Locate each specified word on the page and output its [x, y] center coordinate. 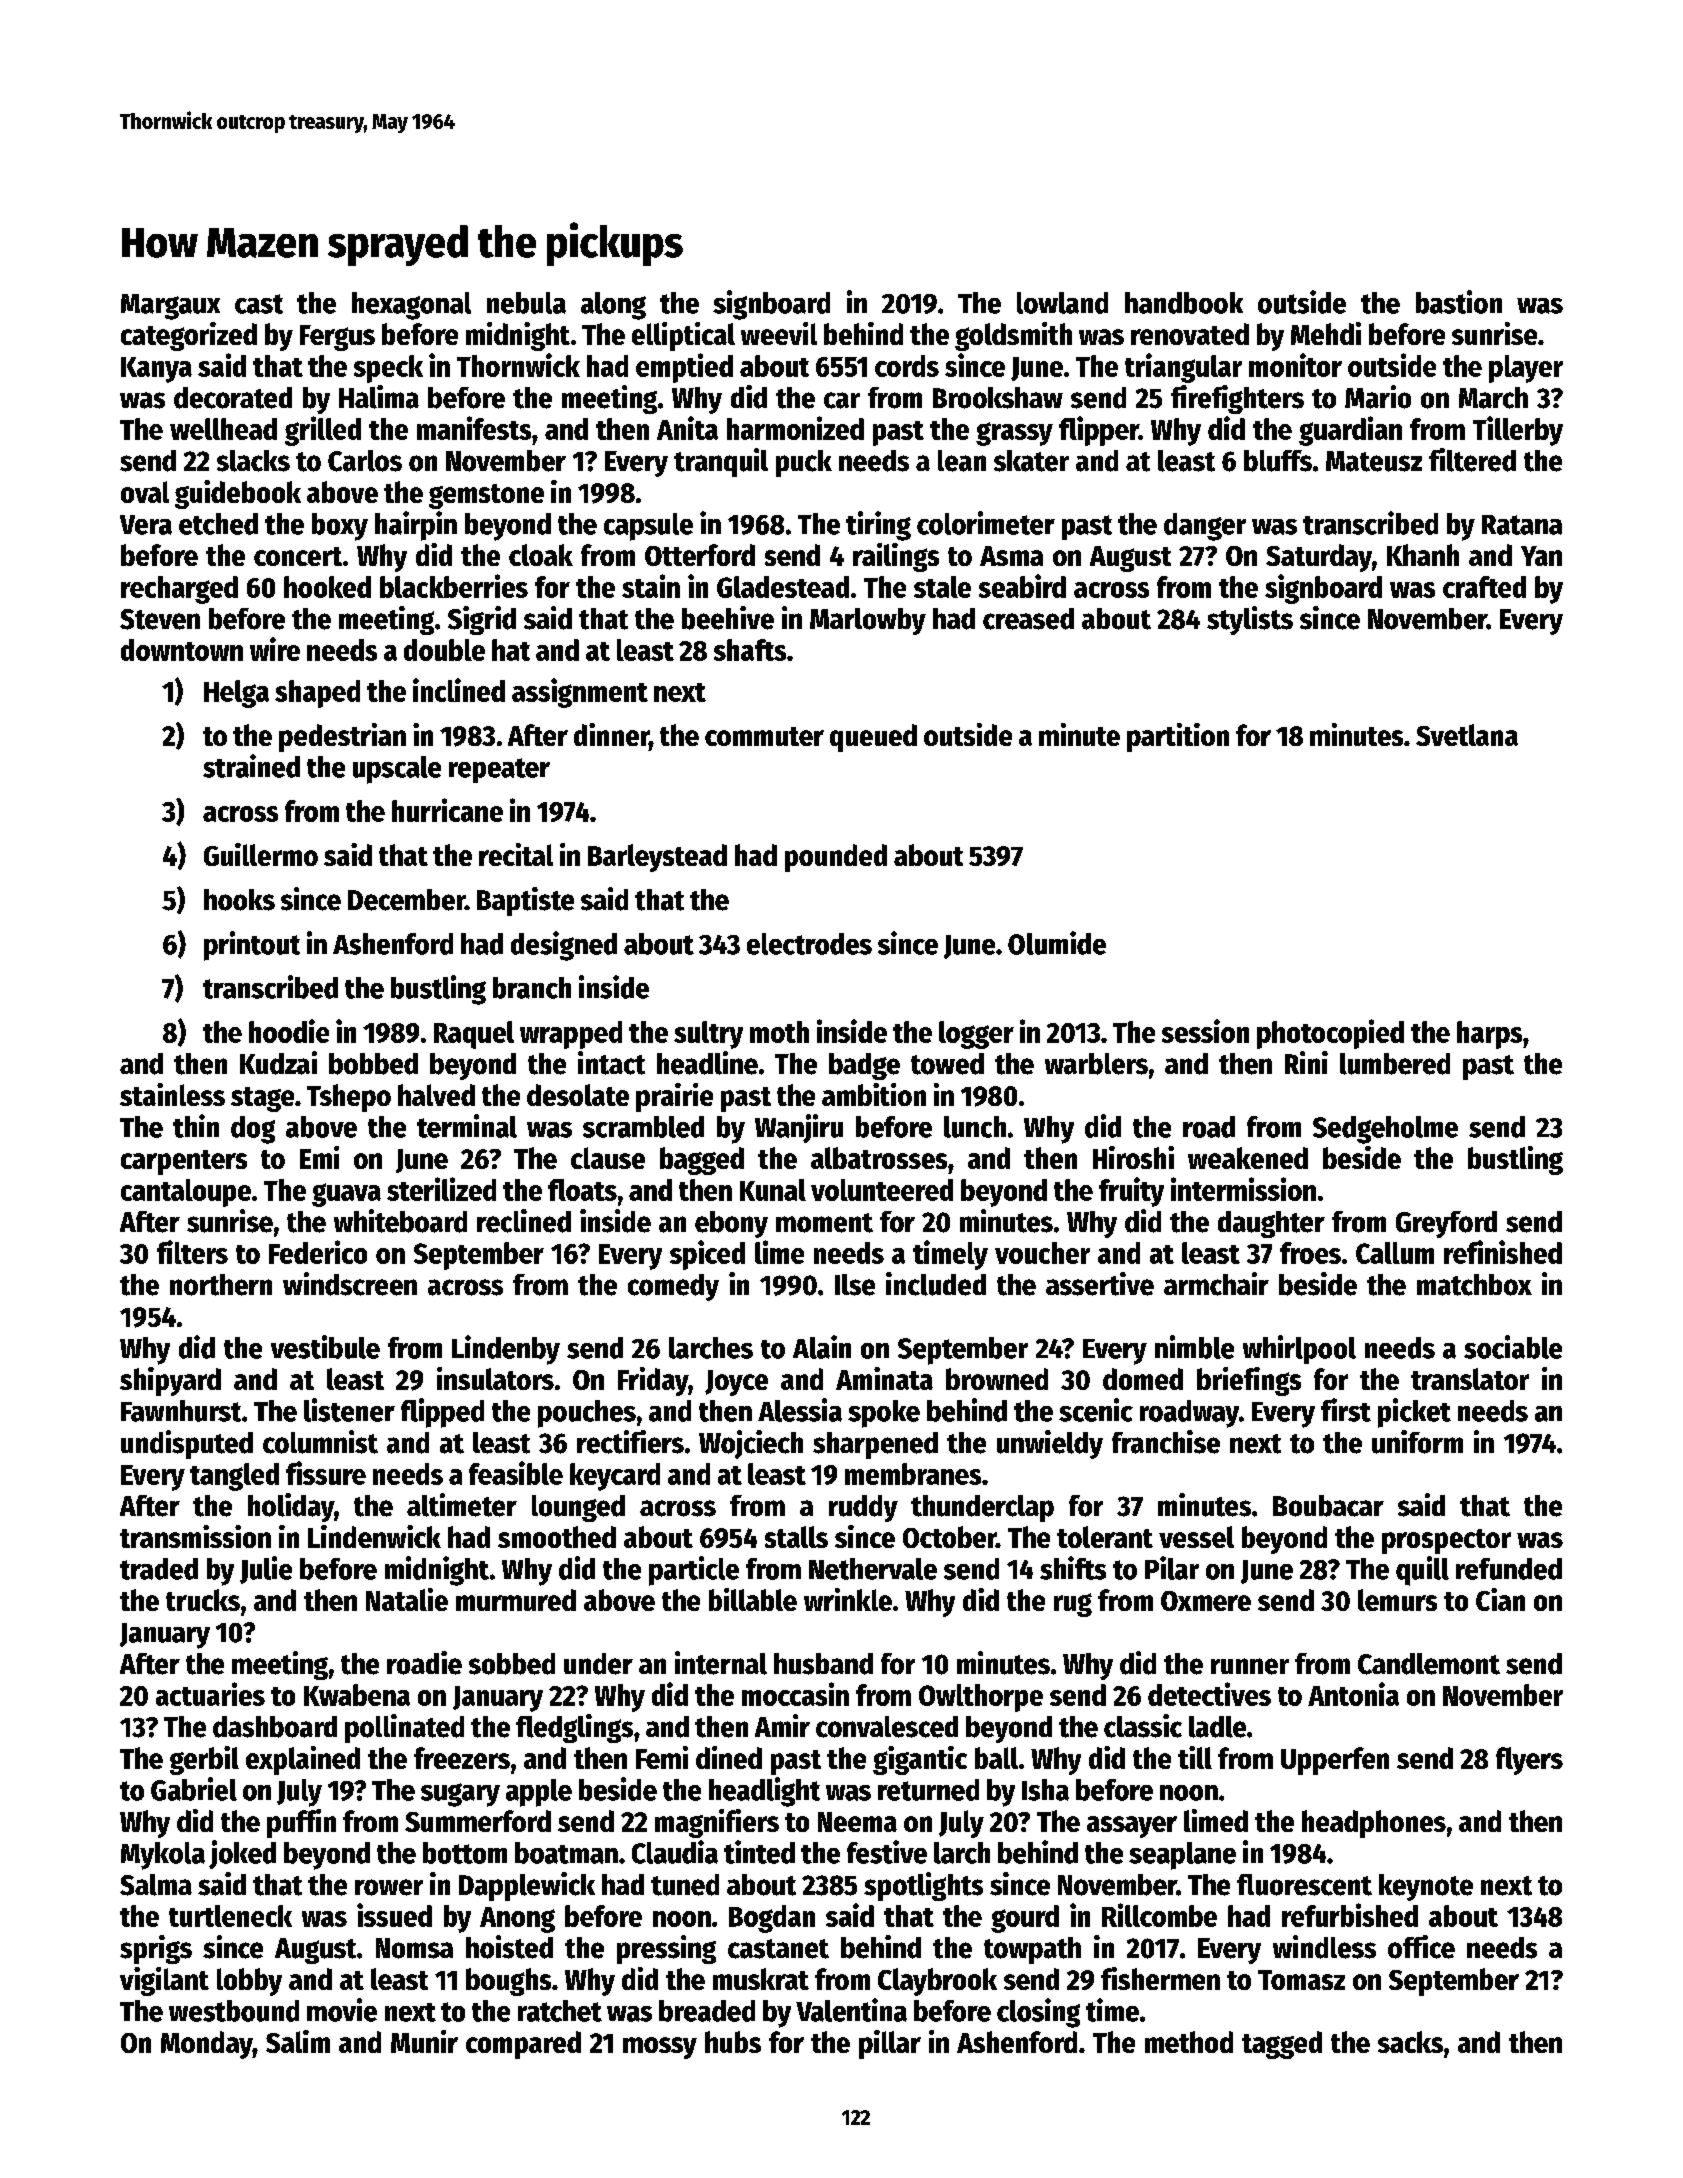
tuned [685, 1885]
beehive [728, 618]
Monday [207, 2045]
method [1189, 2042]
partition [1178, 737]
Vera [146, 525]
